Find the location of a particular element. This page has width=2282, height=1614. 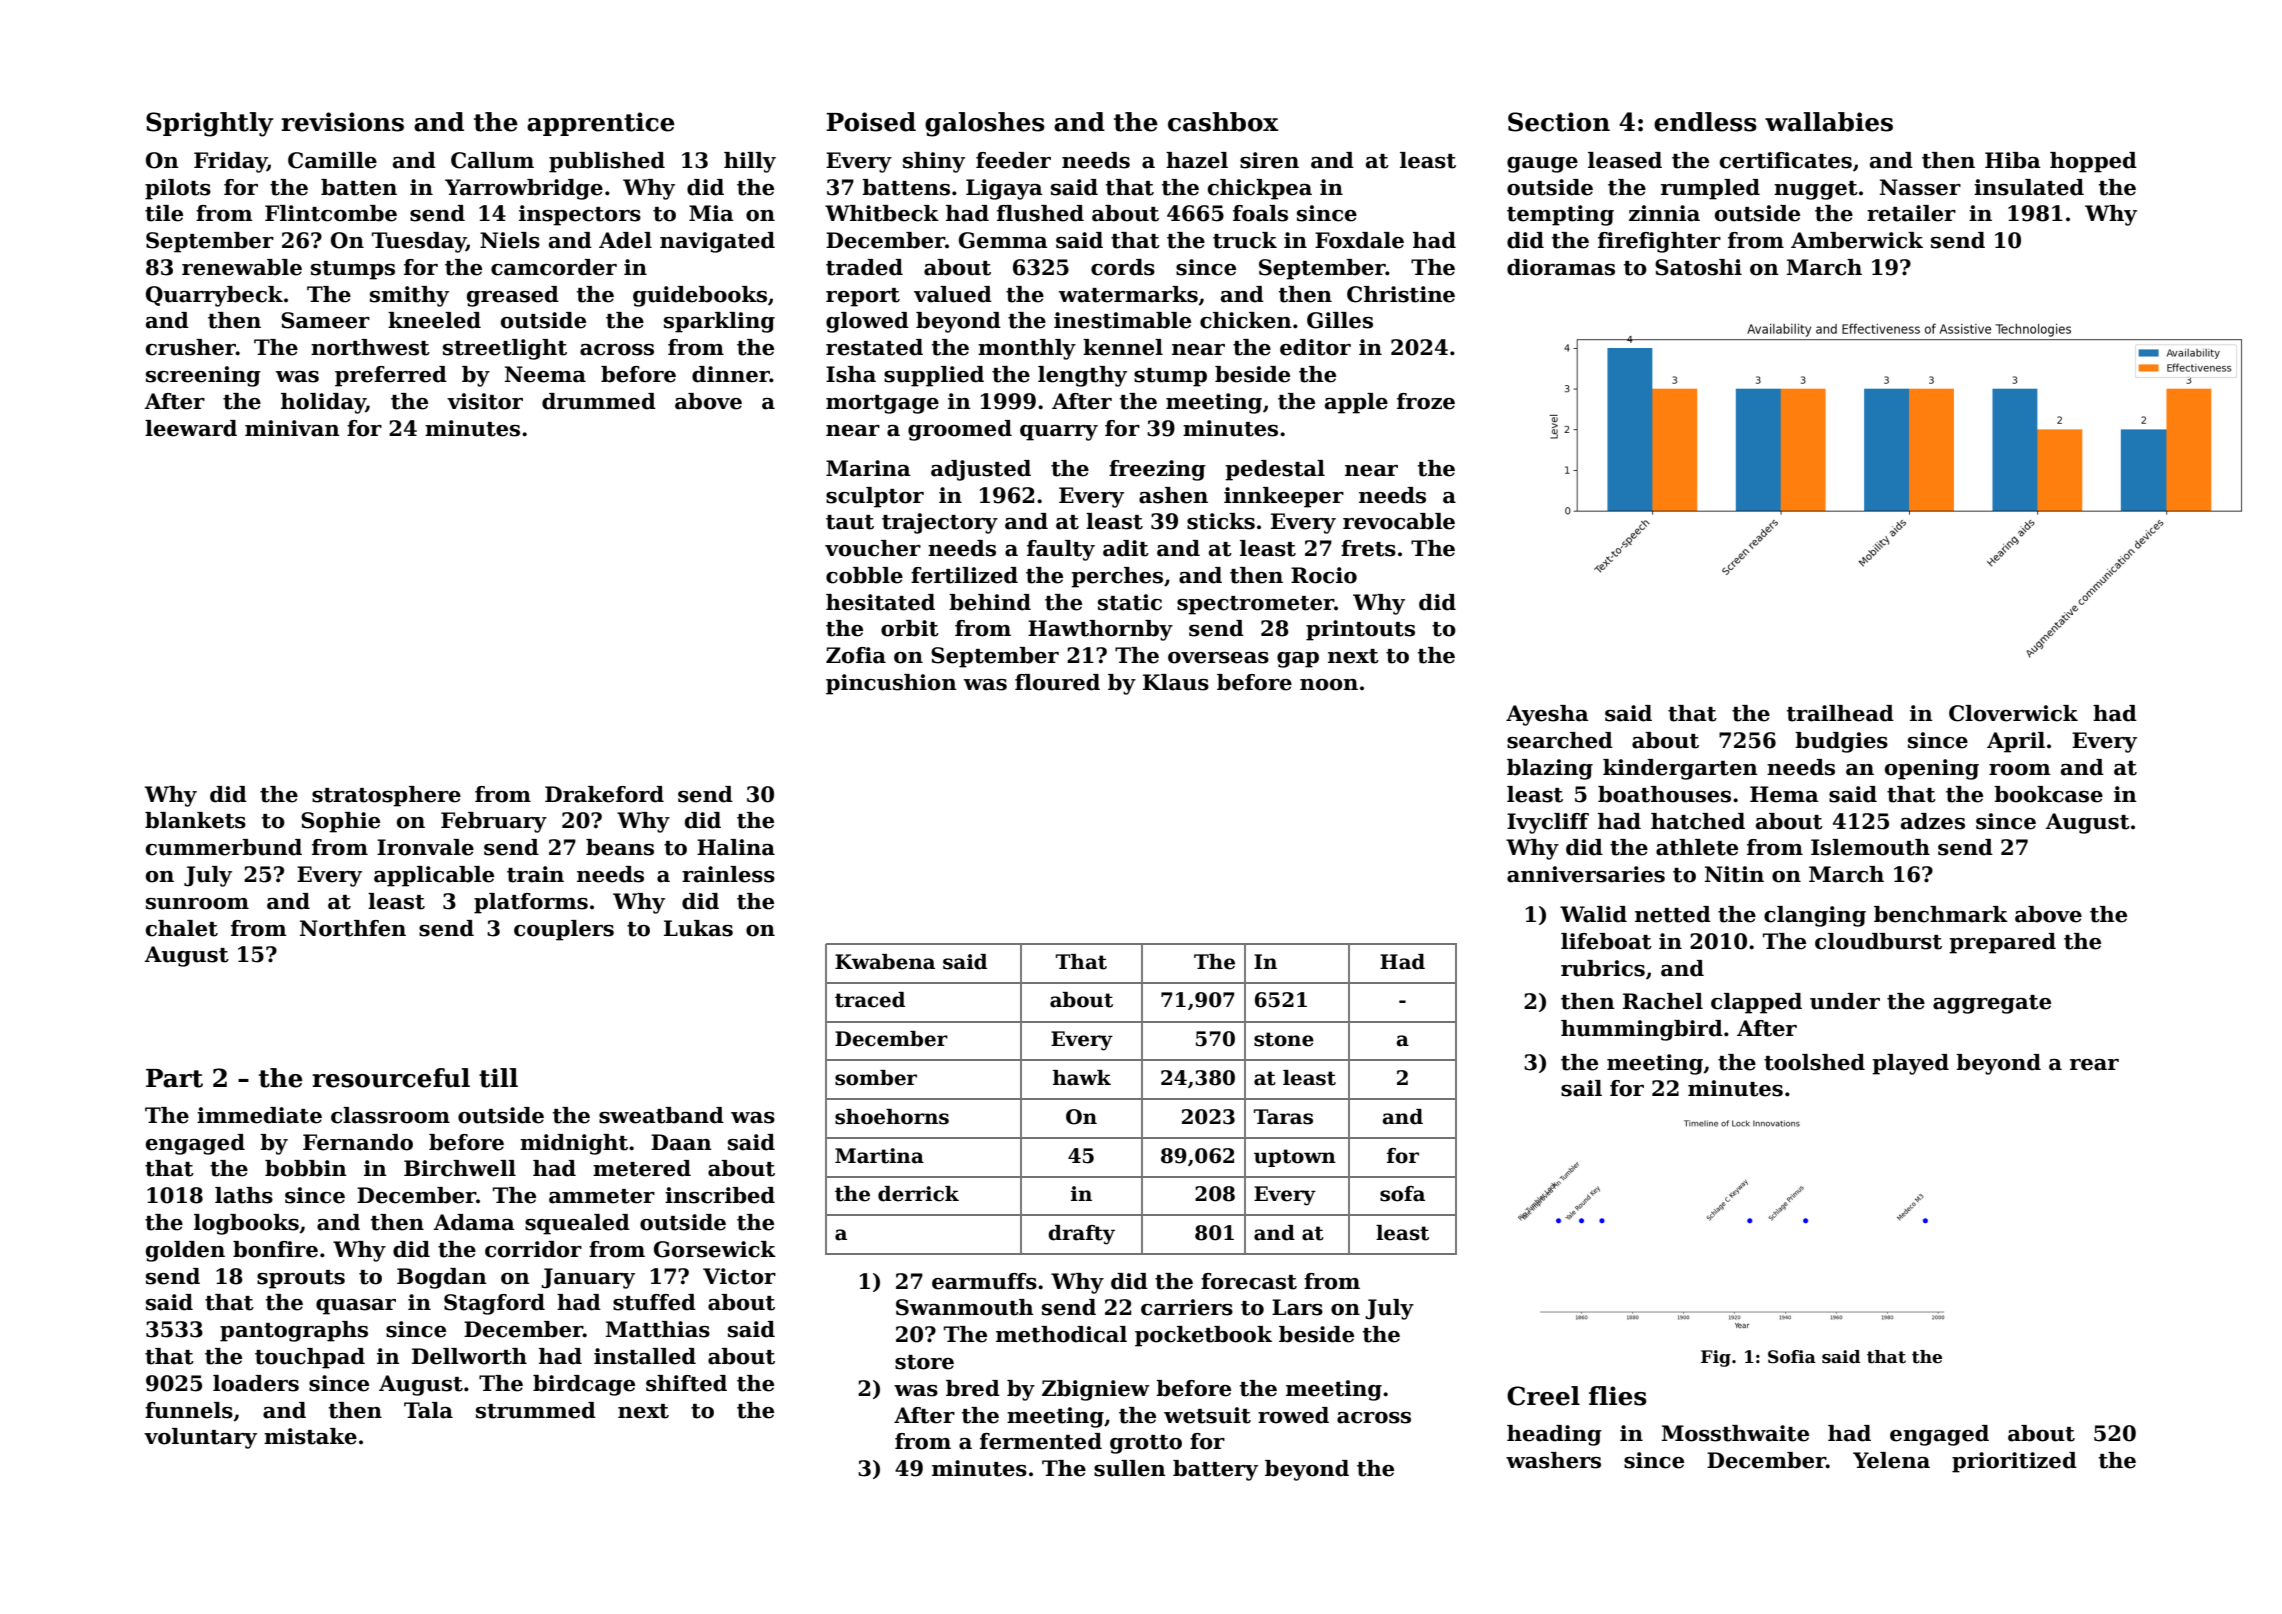

froze is located at coordinates (1426, 401).
